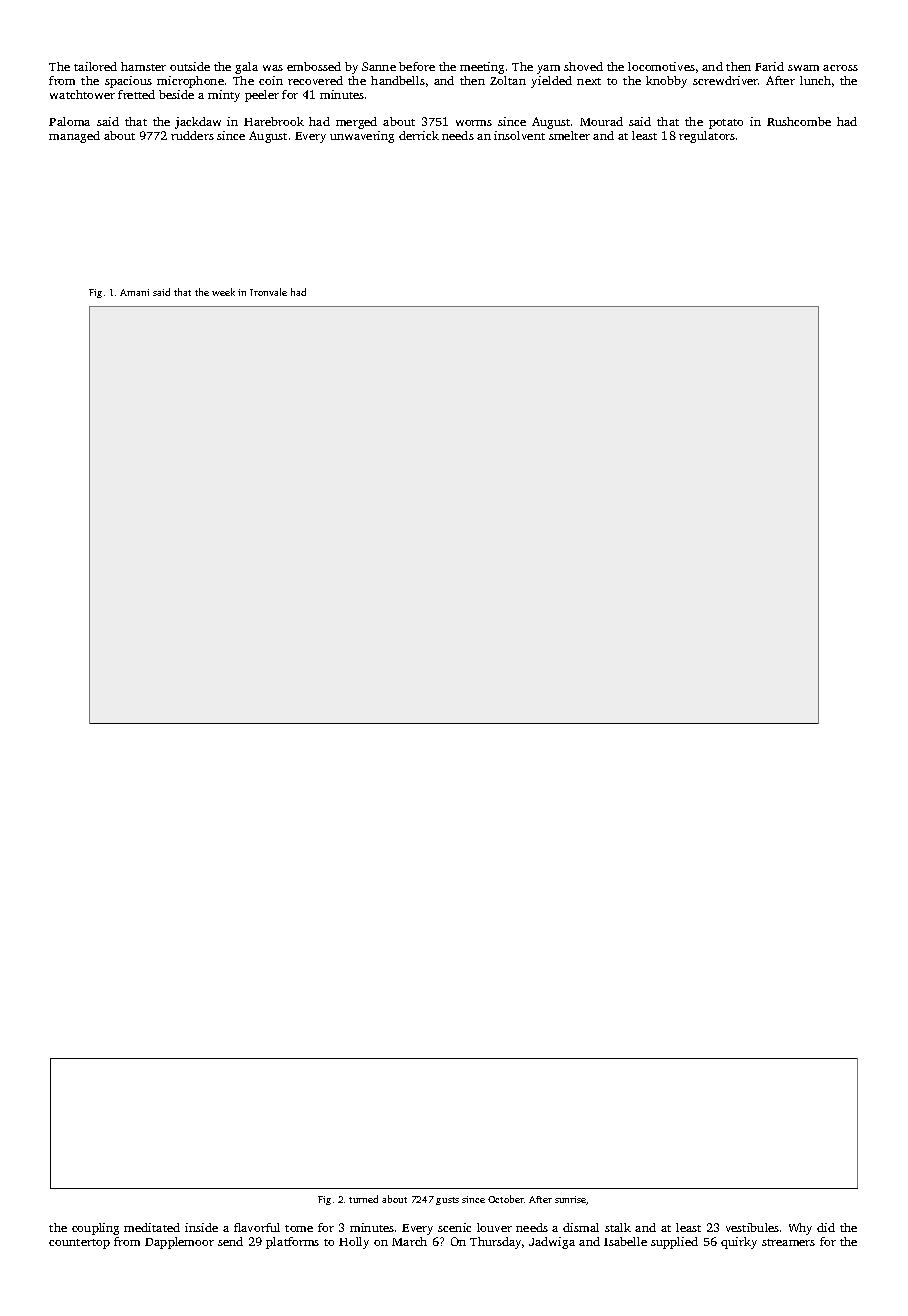  Describe the element at coordinates (223, 292) in the screenshot. I see `week` at that location.
